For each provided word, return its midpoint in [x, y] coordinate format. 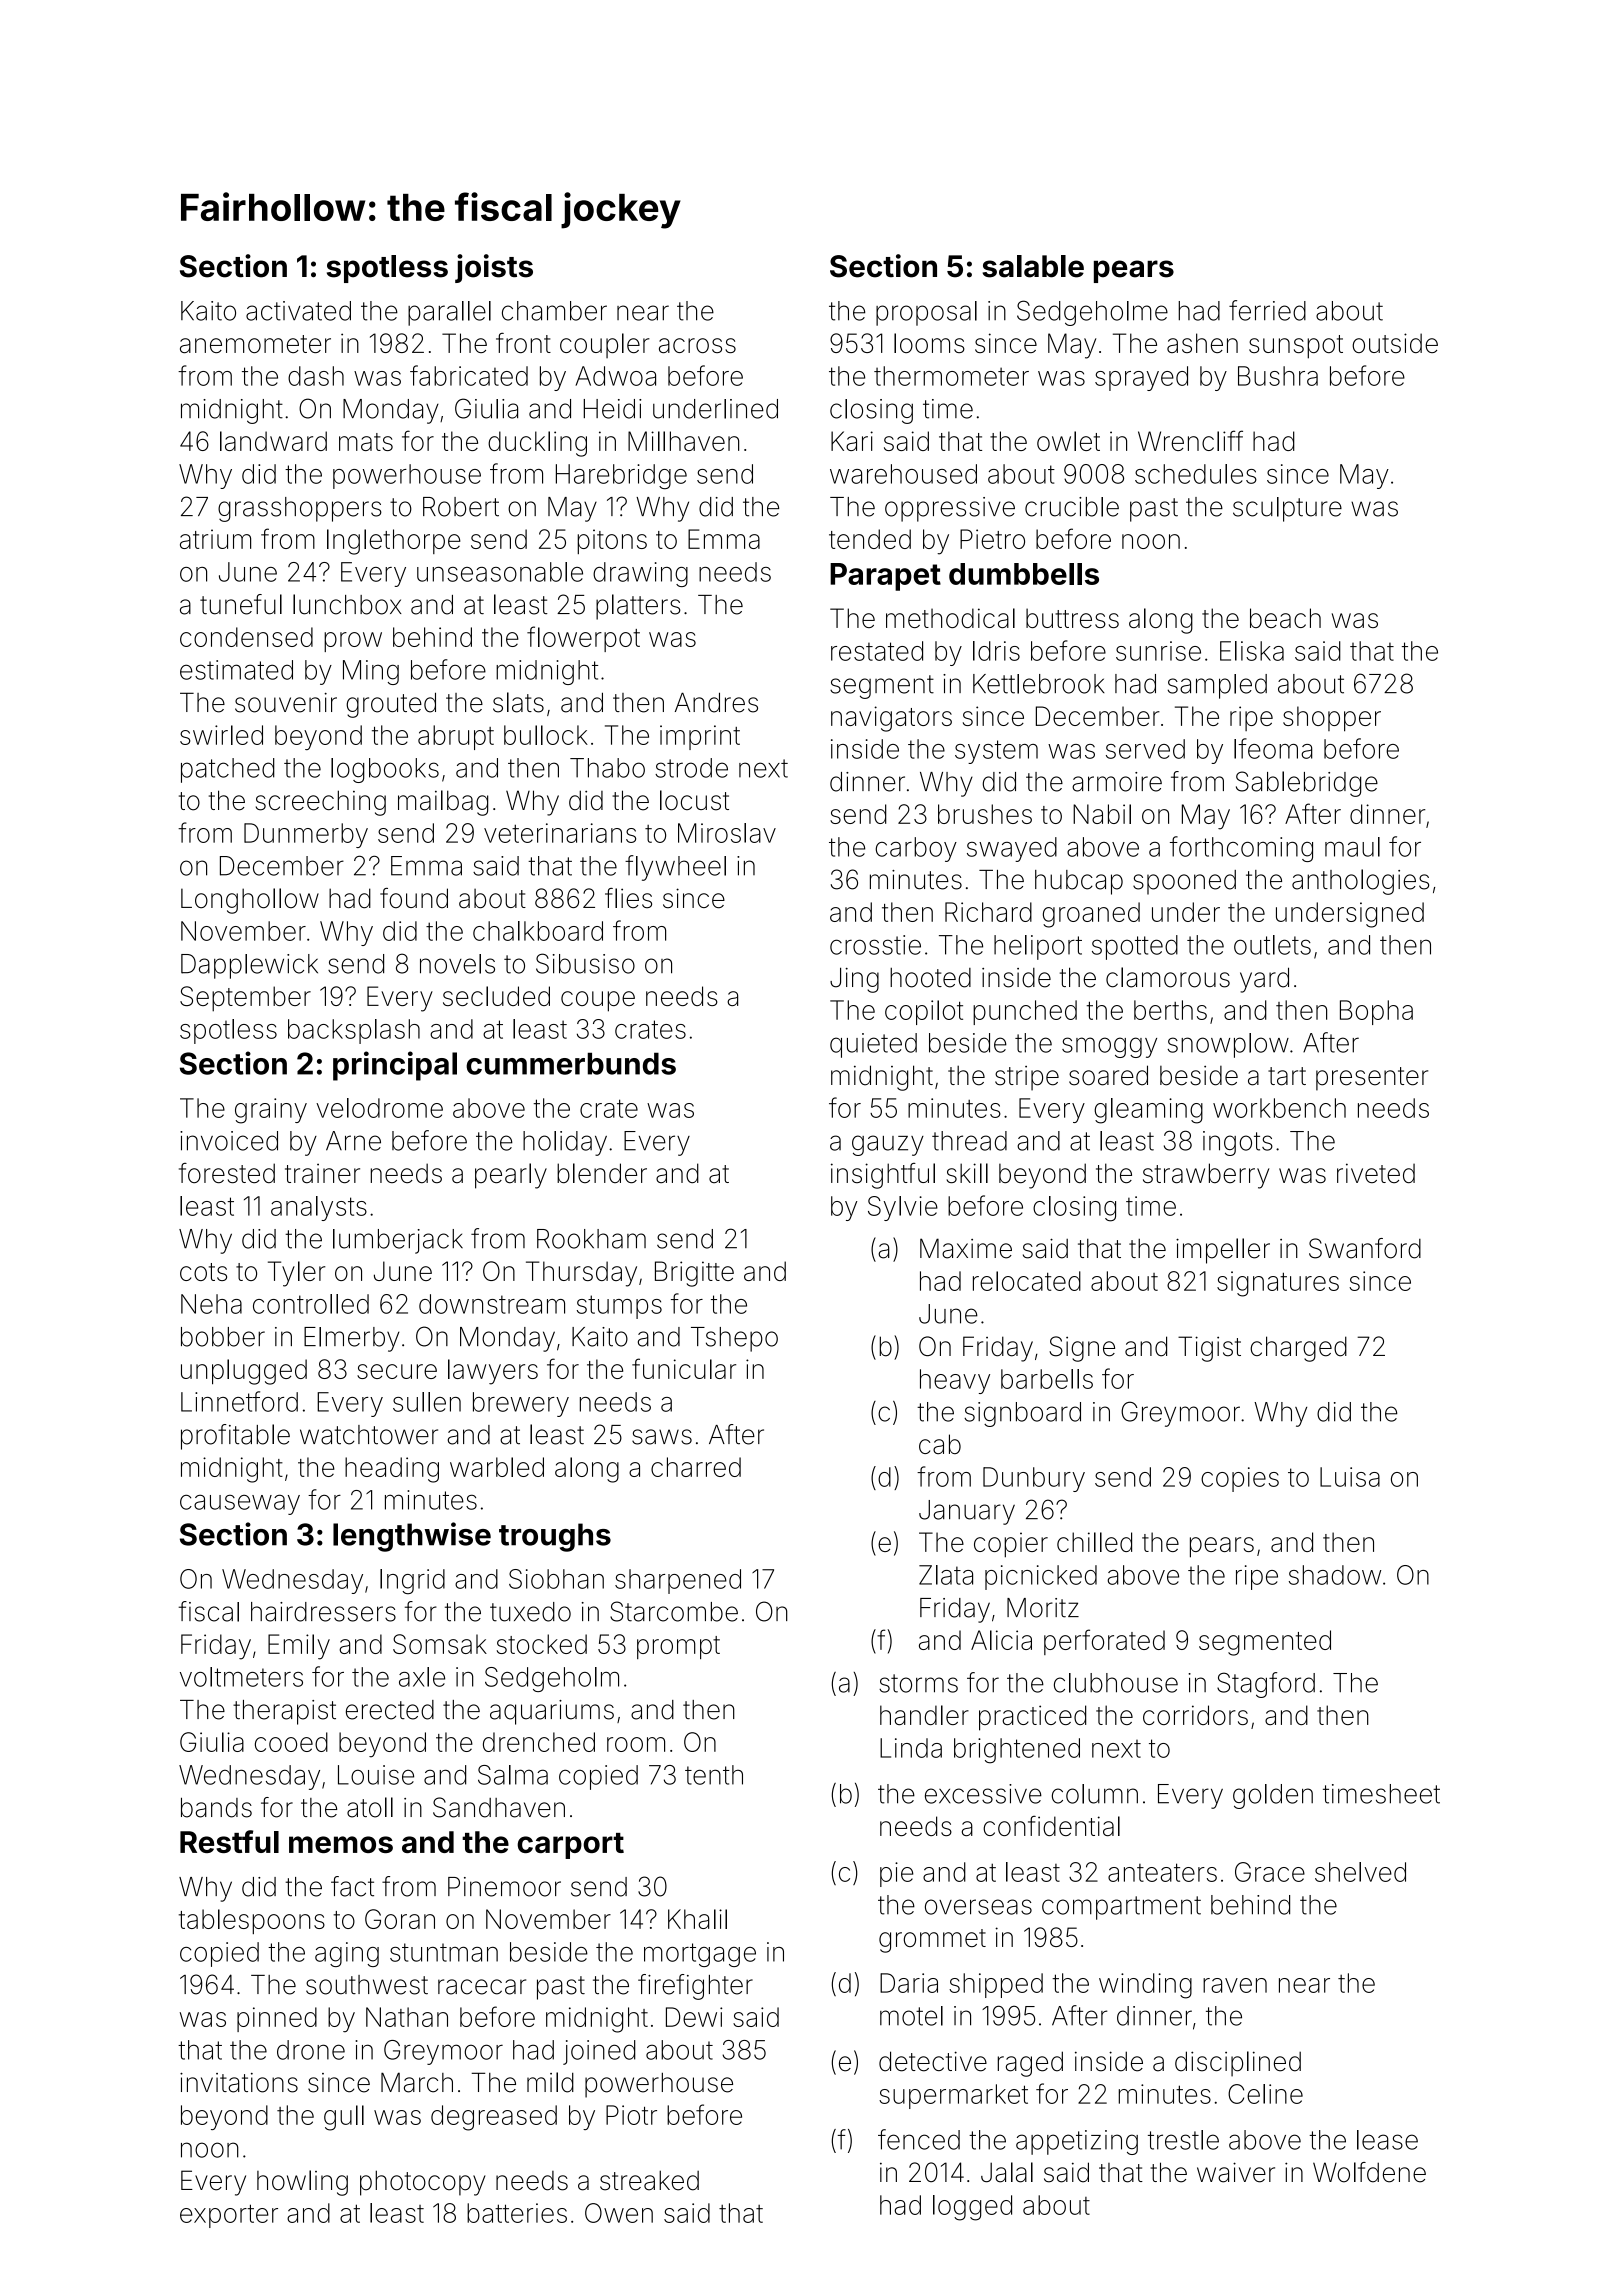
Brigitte [694, 1274]
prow [353, 642]
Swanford [1365, 1248]
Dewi [694, 2017]
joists [494, 268]
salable [1033, 266]
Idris [996, 651]
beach [1285, 618]
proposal [926, 313]
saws [662, 1437]
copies [1240, 1479]
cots [203, 1272]
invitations [239, 2083]
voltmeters [241, 1677]
